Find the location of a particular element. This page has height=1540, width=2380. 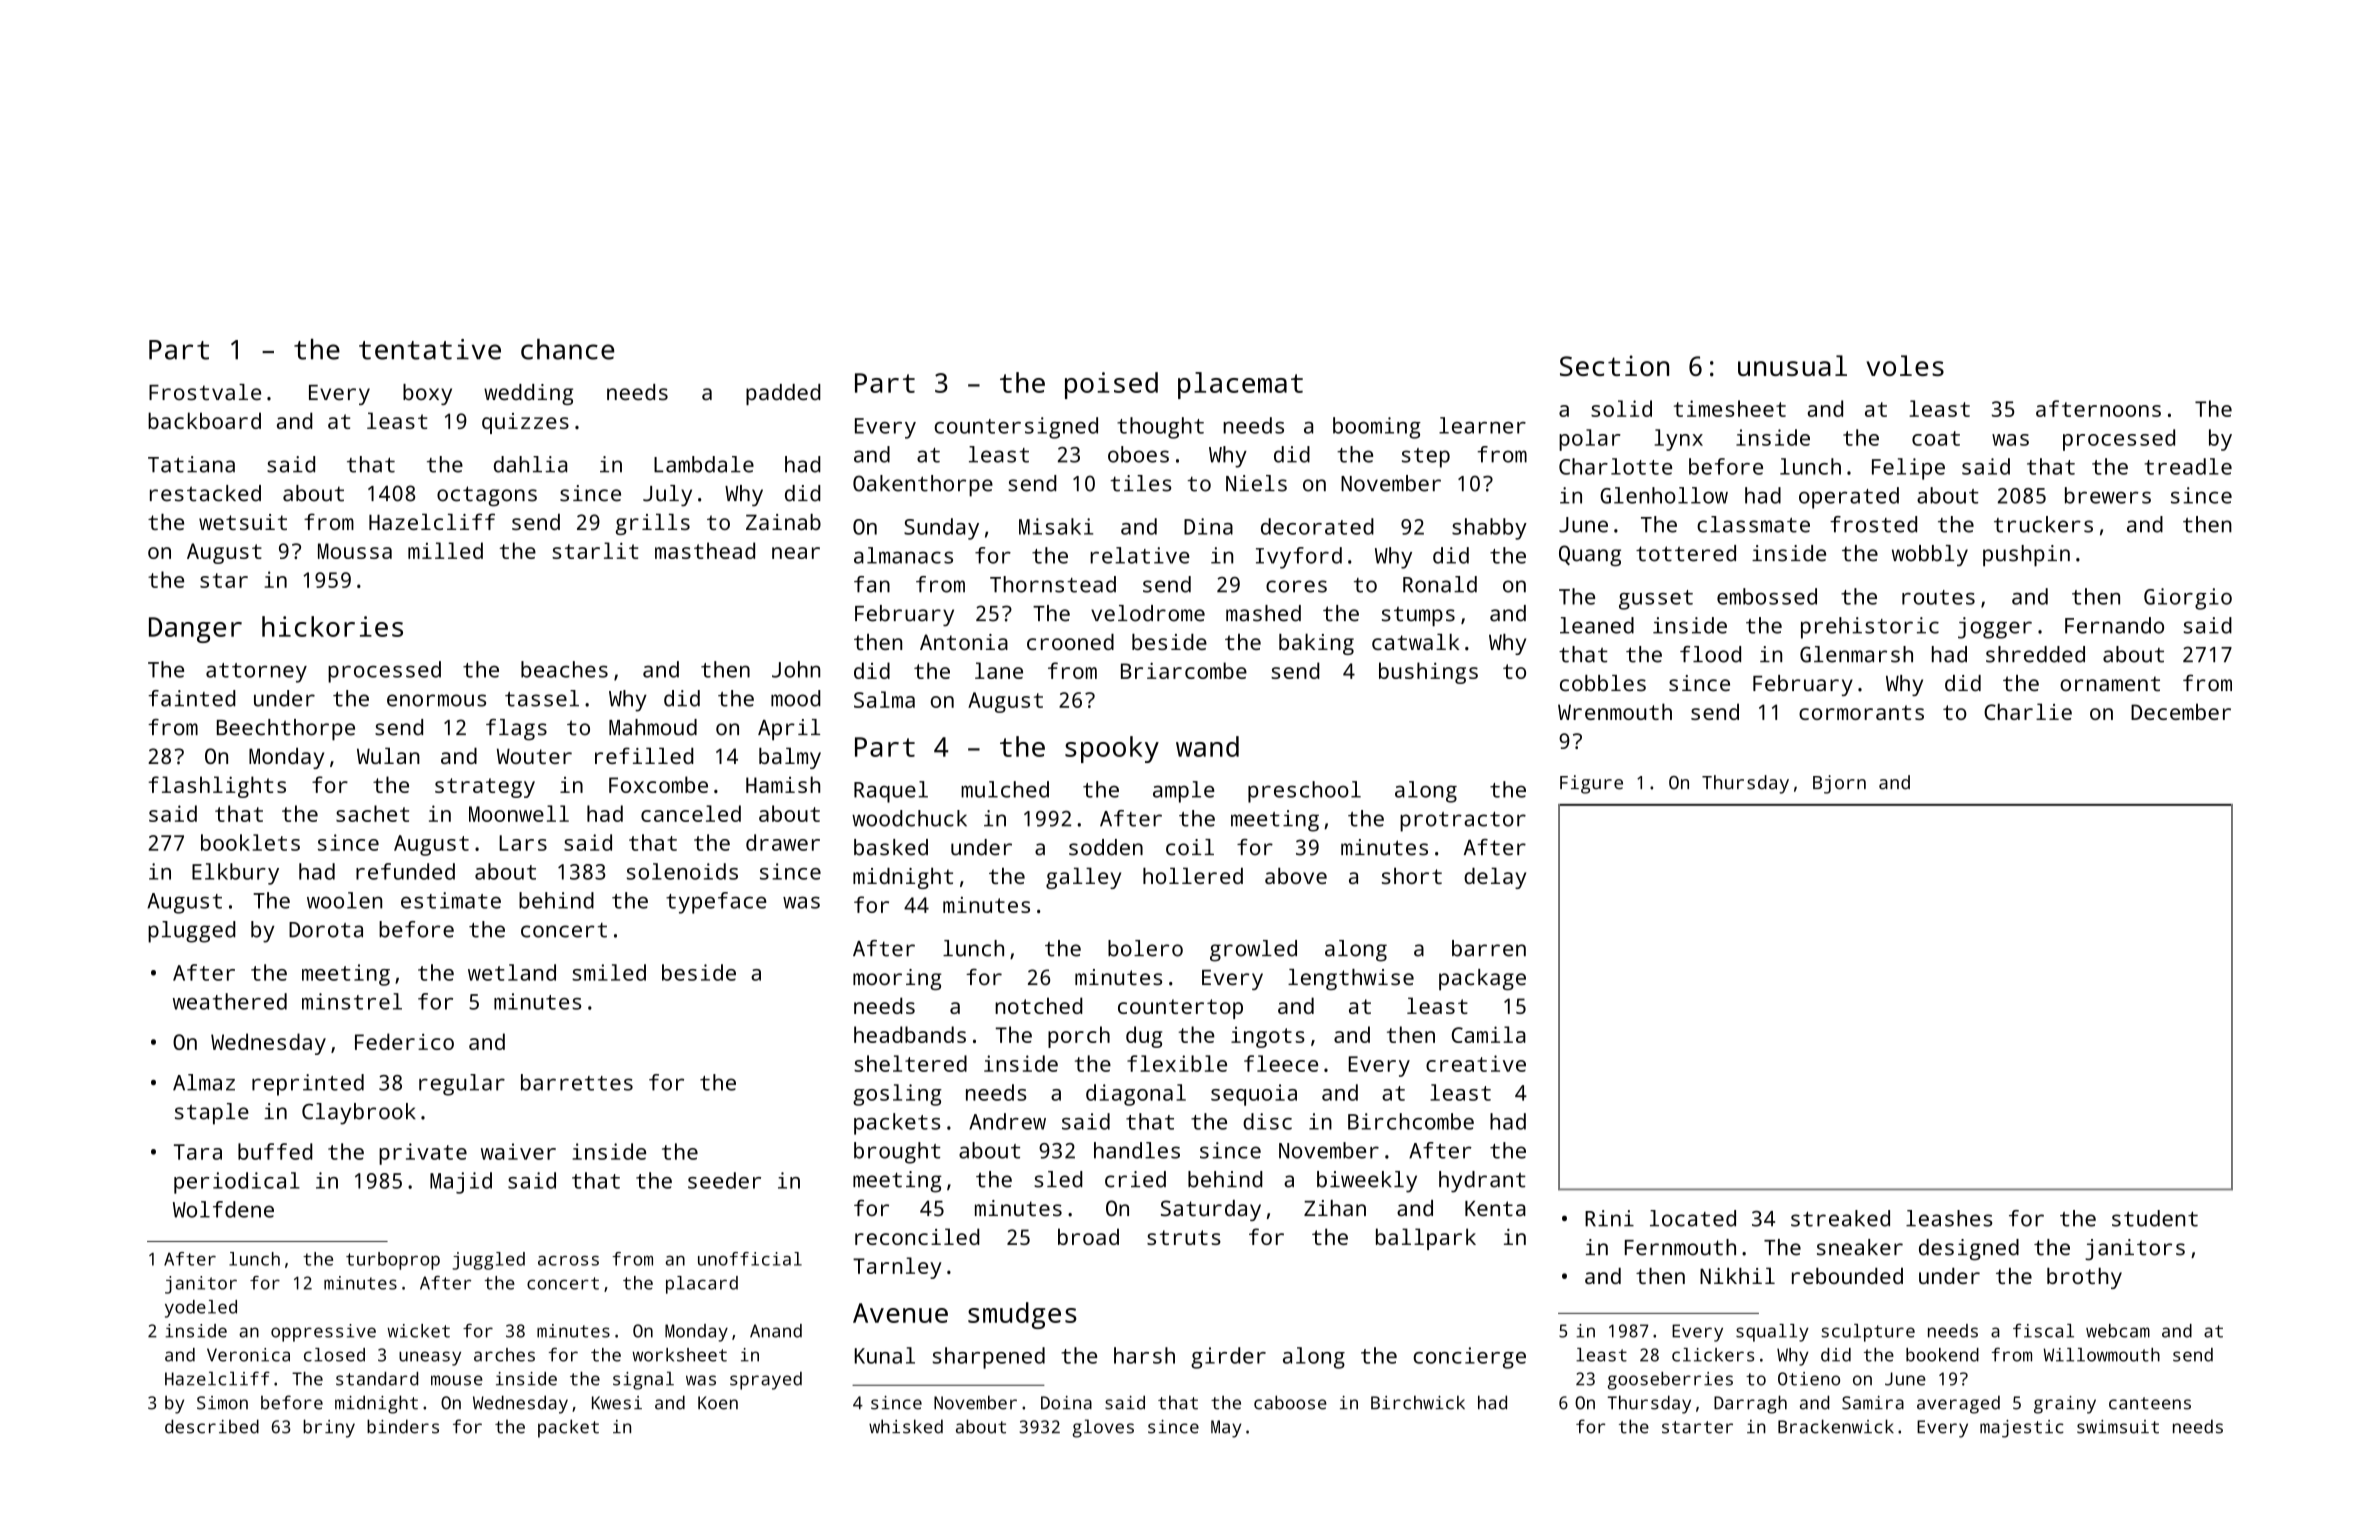

chance is located at coordinates (567, 349).
